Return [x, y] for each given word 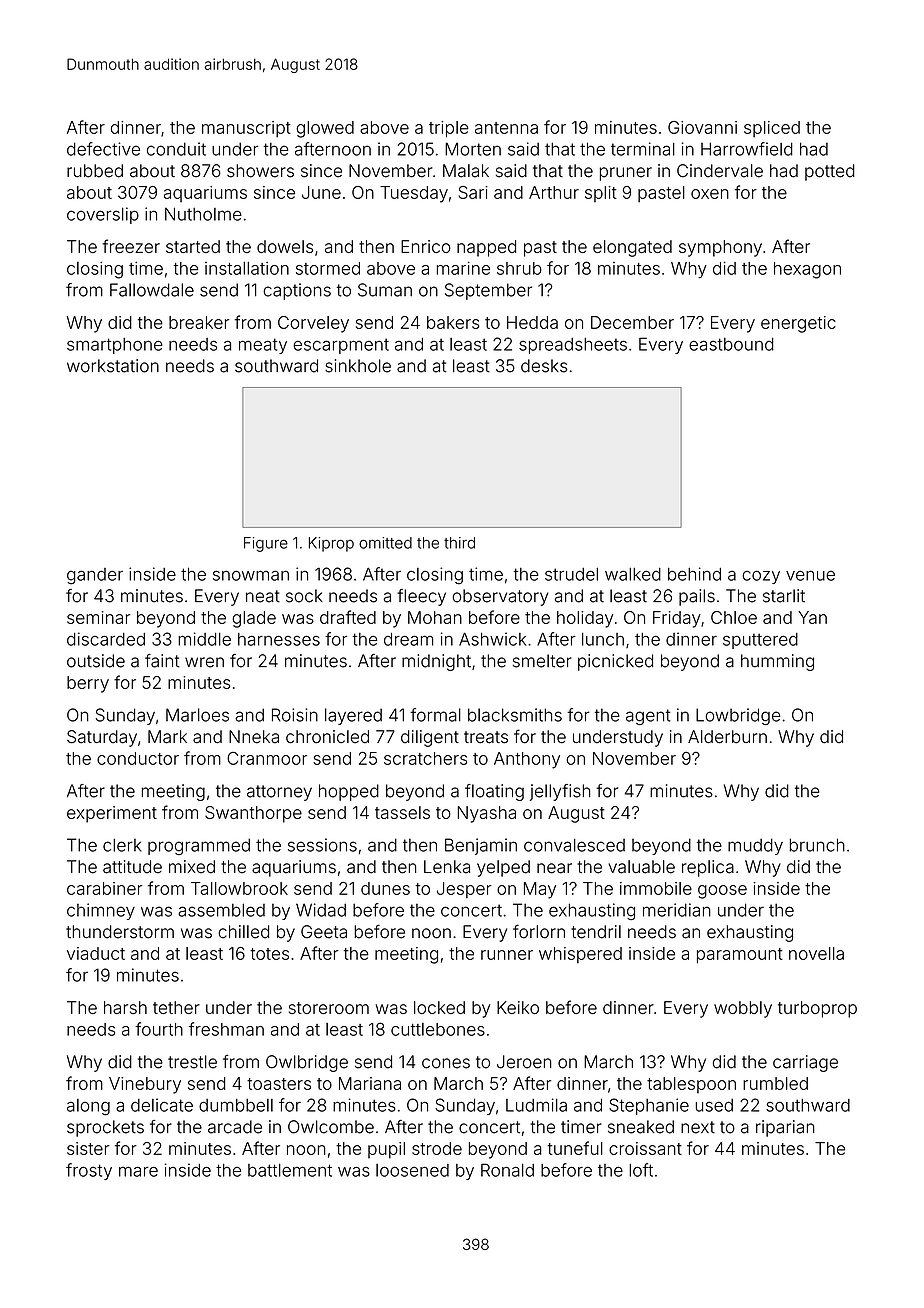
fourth [159, 1029]
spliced [772, 129]
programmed [199, 846]
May [540, 890]
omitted [385, 543]
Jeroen [524, 1062]
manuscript [246, 129]
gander [95, 576]
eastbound [731, 344]
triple [449, 129]
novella [816, 953]
